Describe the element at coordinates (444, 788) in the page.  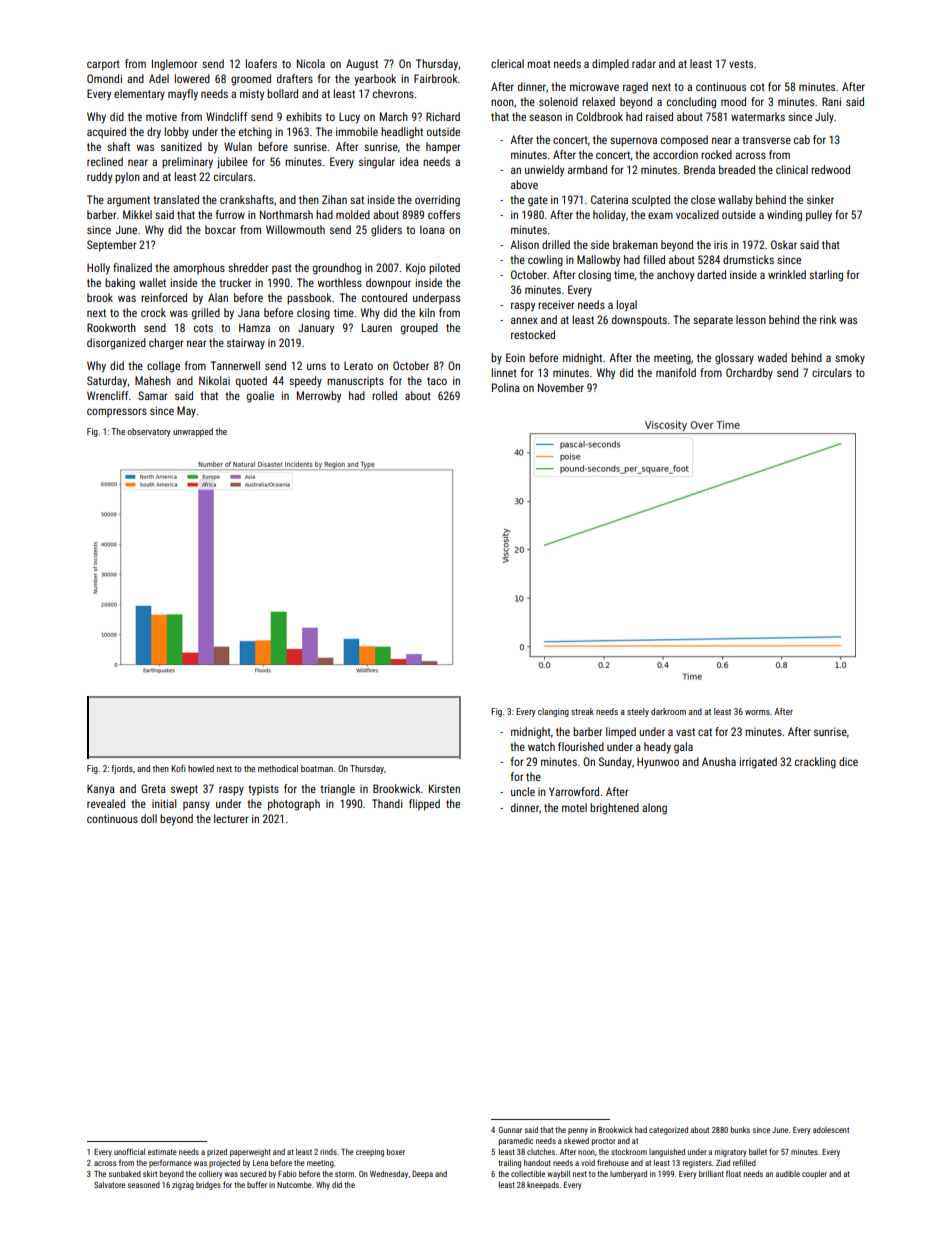
I see `Kirsten` at that location.
